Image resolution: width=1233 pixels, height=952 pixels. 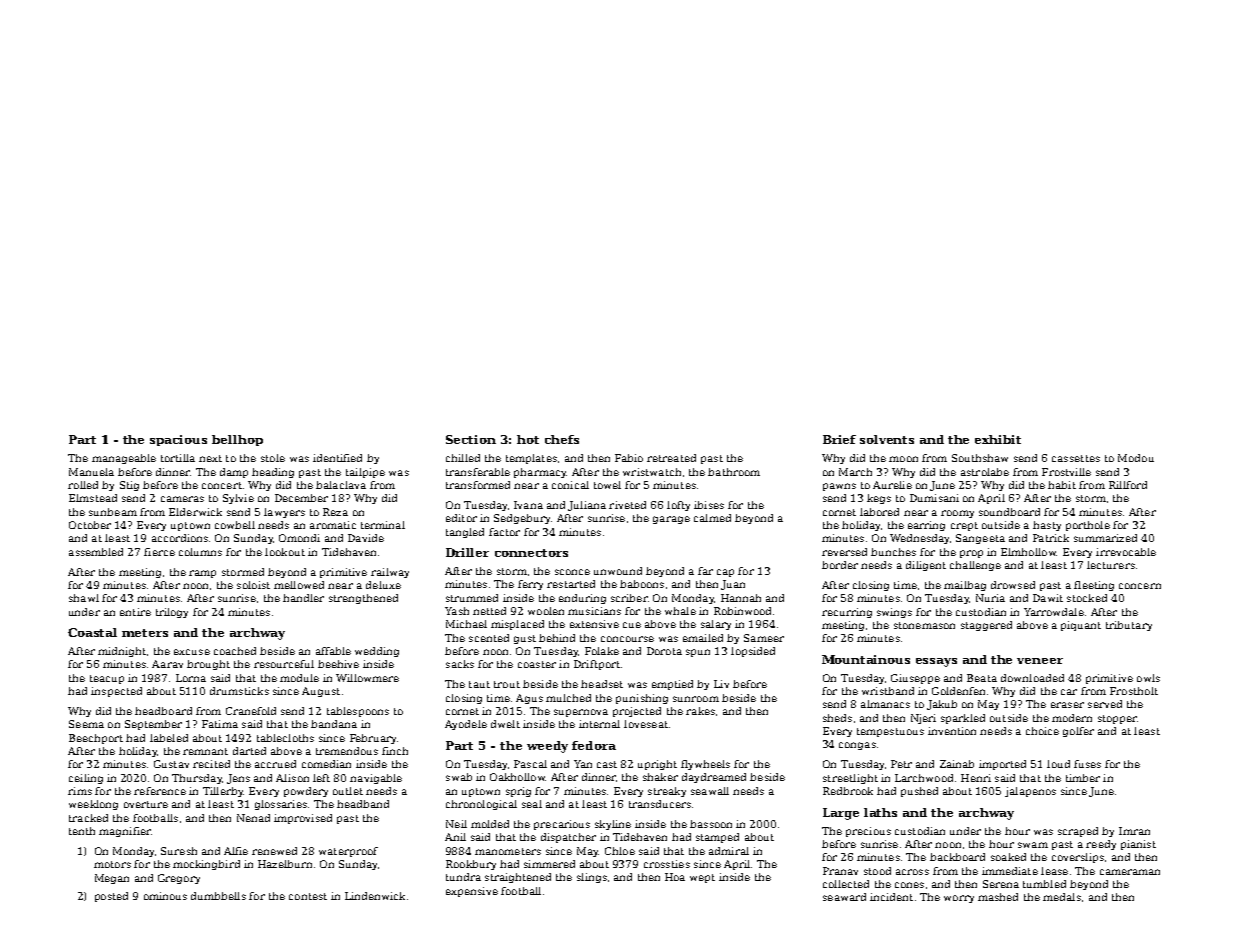 What do you see at coordinates (86, 779) in the page?
I see `ceiling` at bounding box center [86, 779].
